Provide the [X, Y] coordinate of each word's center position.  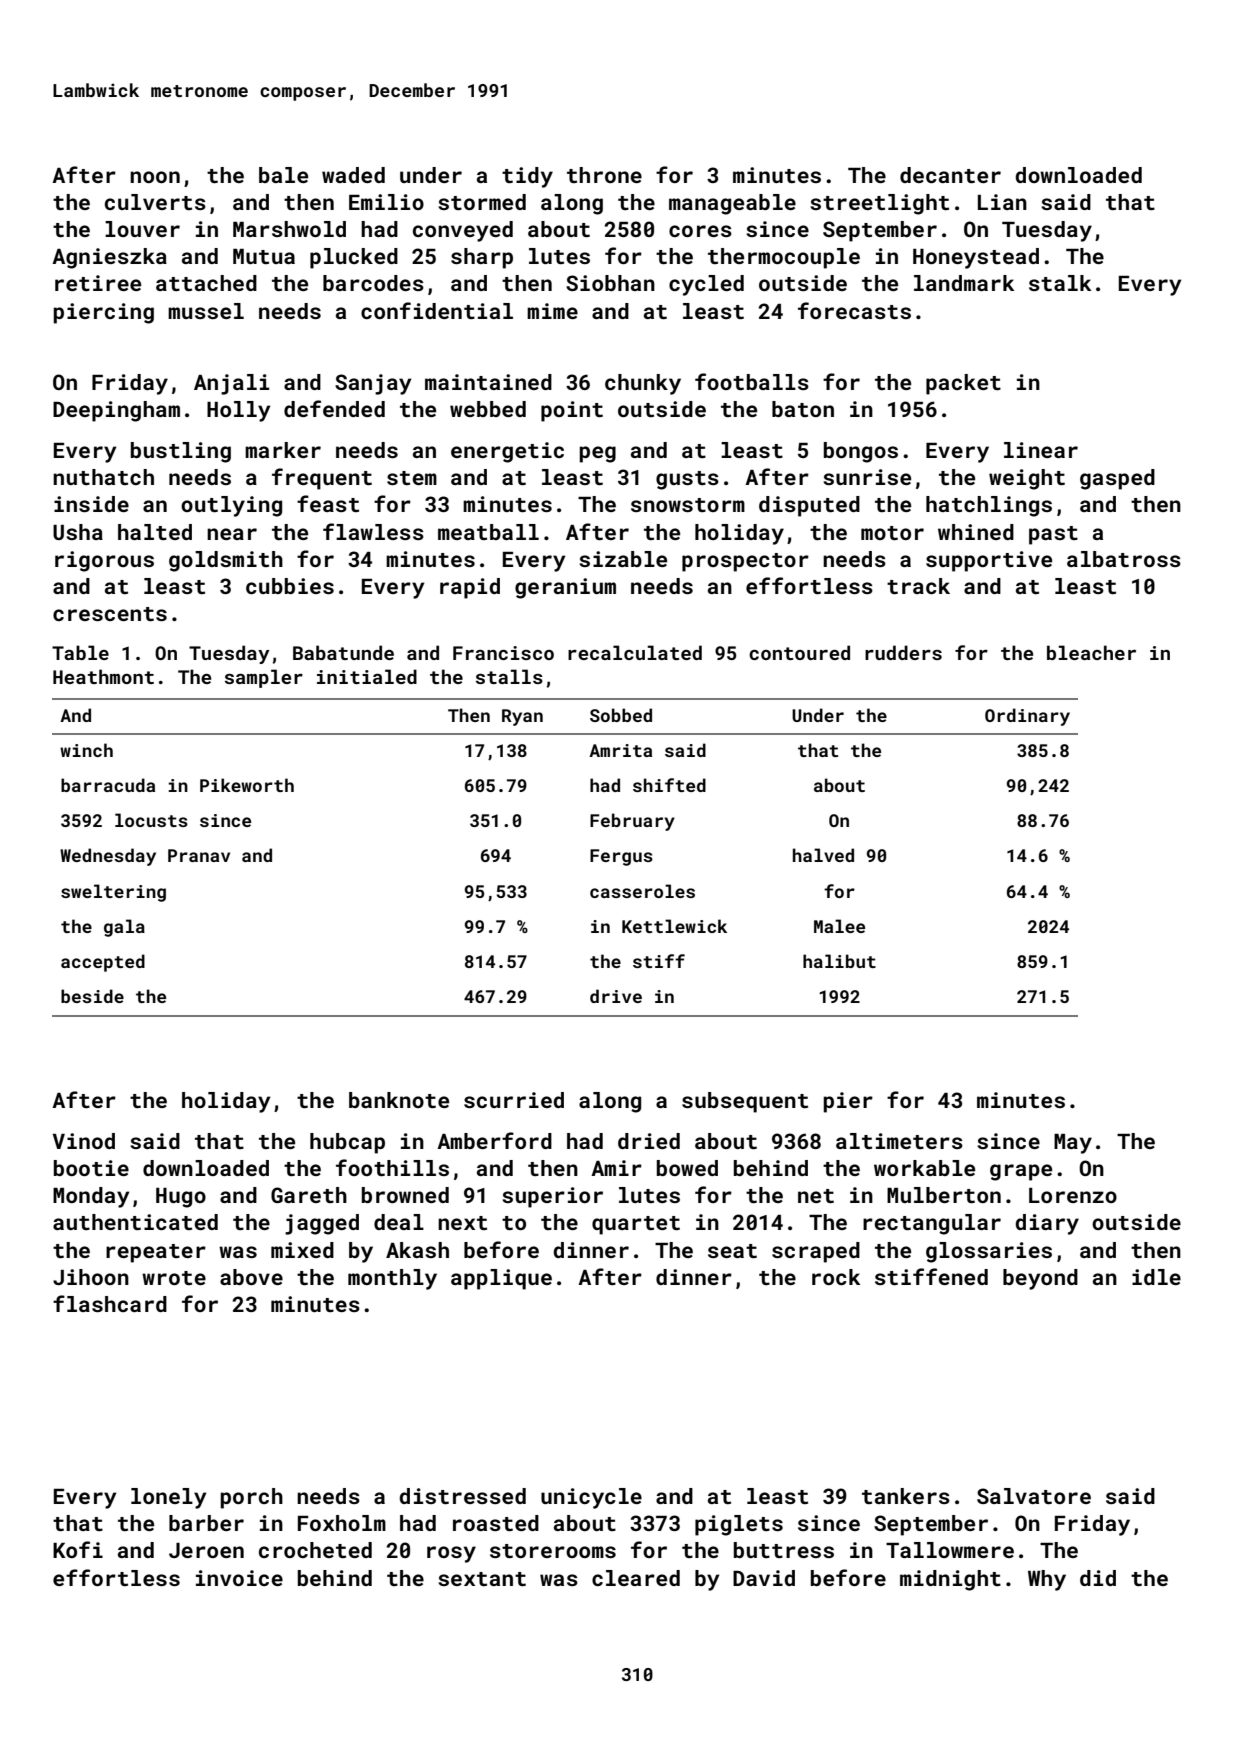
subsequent [745, 1102]
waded [353, 175]
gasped [1117, 479]
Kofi [78, 1549]
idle [1156, 1277]
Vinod [84, 1141]
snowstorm [688, 505]
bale [283, 175]
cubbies [290, 586]
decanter [950, 175]
